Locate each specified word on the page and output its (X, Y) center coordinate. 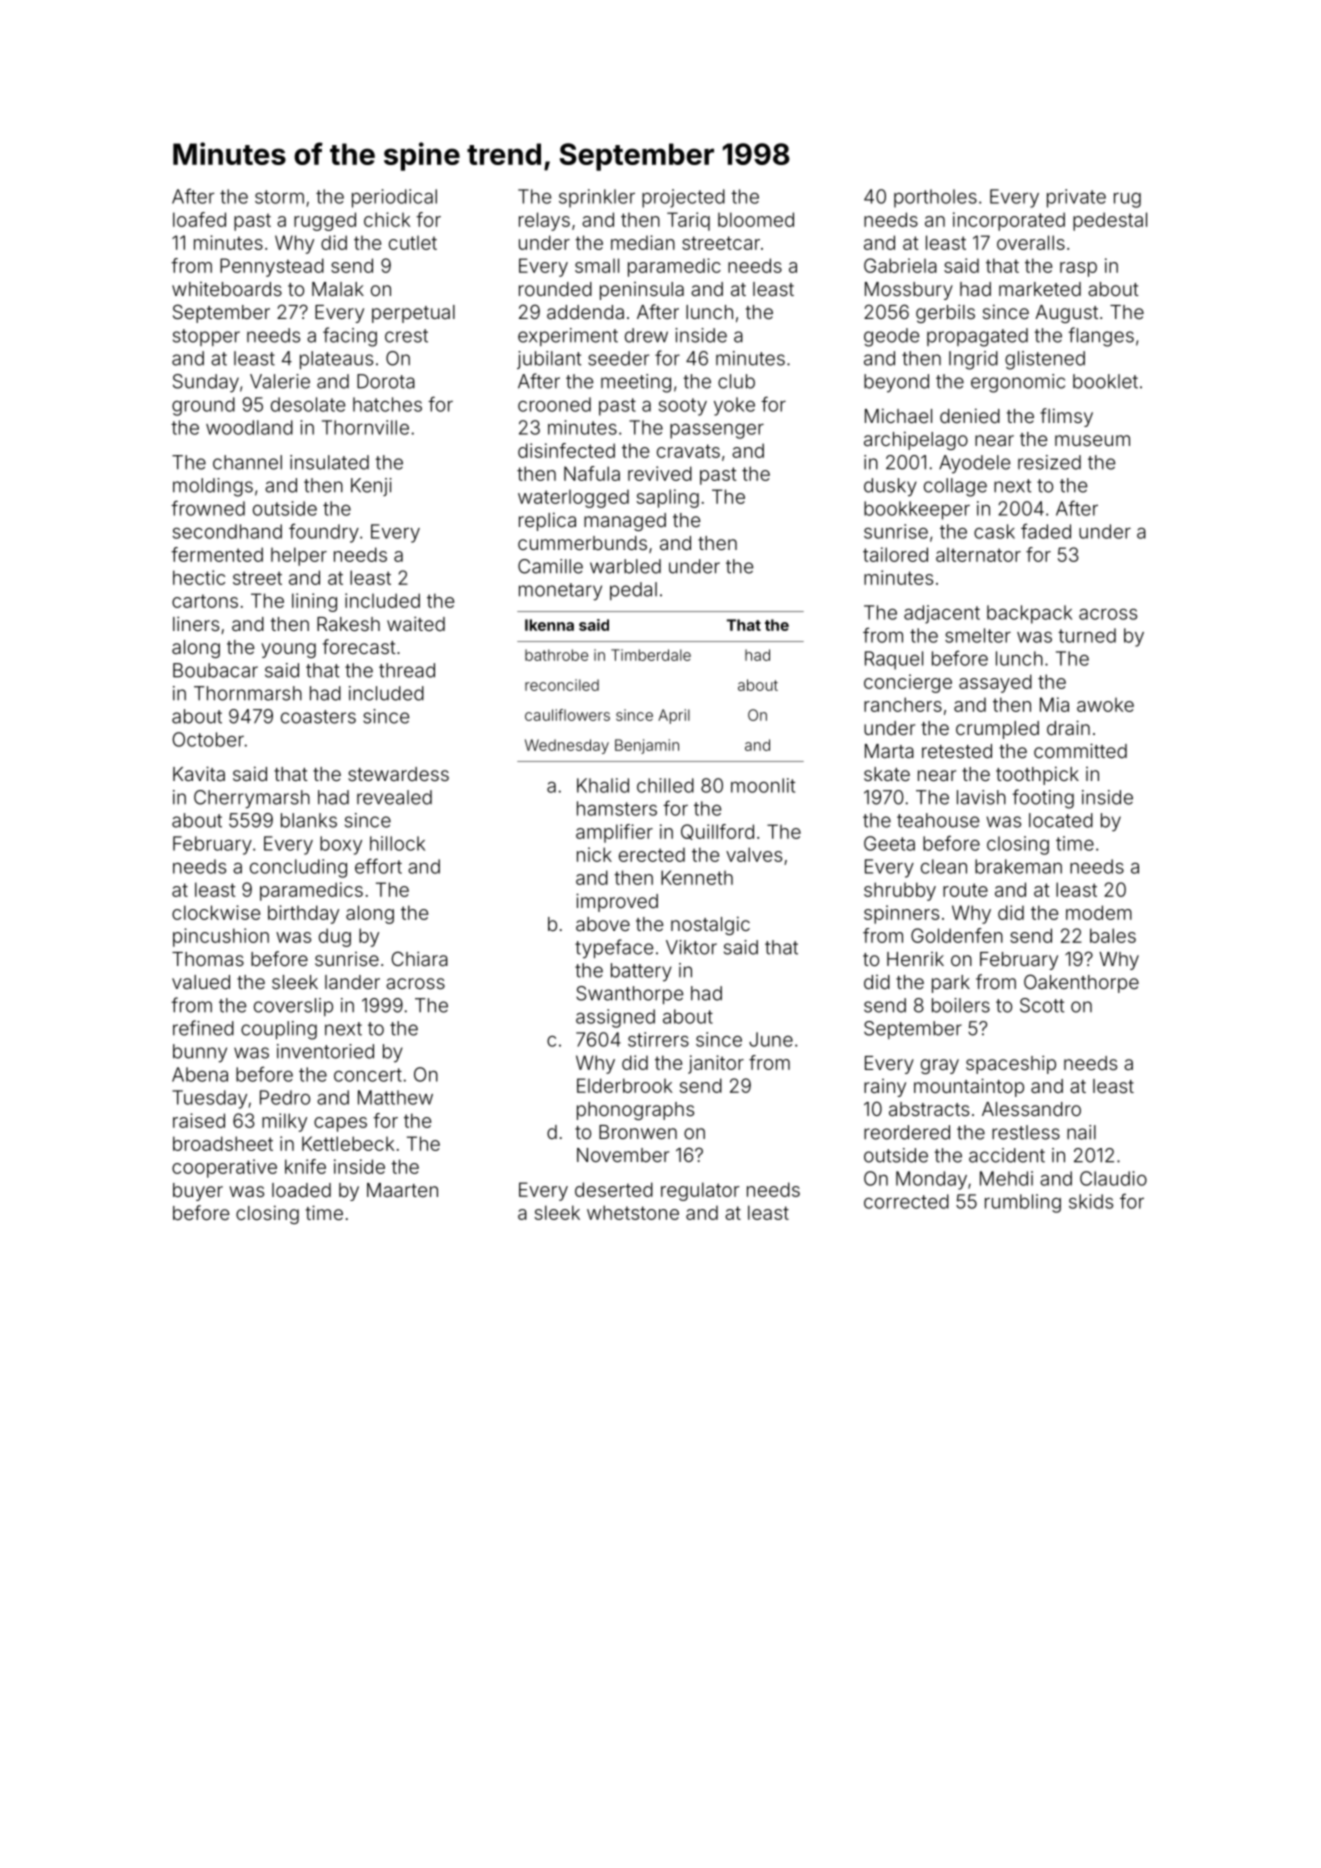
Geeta (889, 843)
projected (683, 198)
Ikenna (549, 625)
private (1076, 198)
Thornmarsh (248, 693)
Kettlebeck (348, 1143)
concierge (908, 683)
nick (594, 854)
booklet (1105, 381)
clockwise (216, 912)
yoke (734, 406)
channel (247, 462)
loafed (199, 219)
